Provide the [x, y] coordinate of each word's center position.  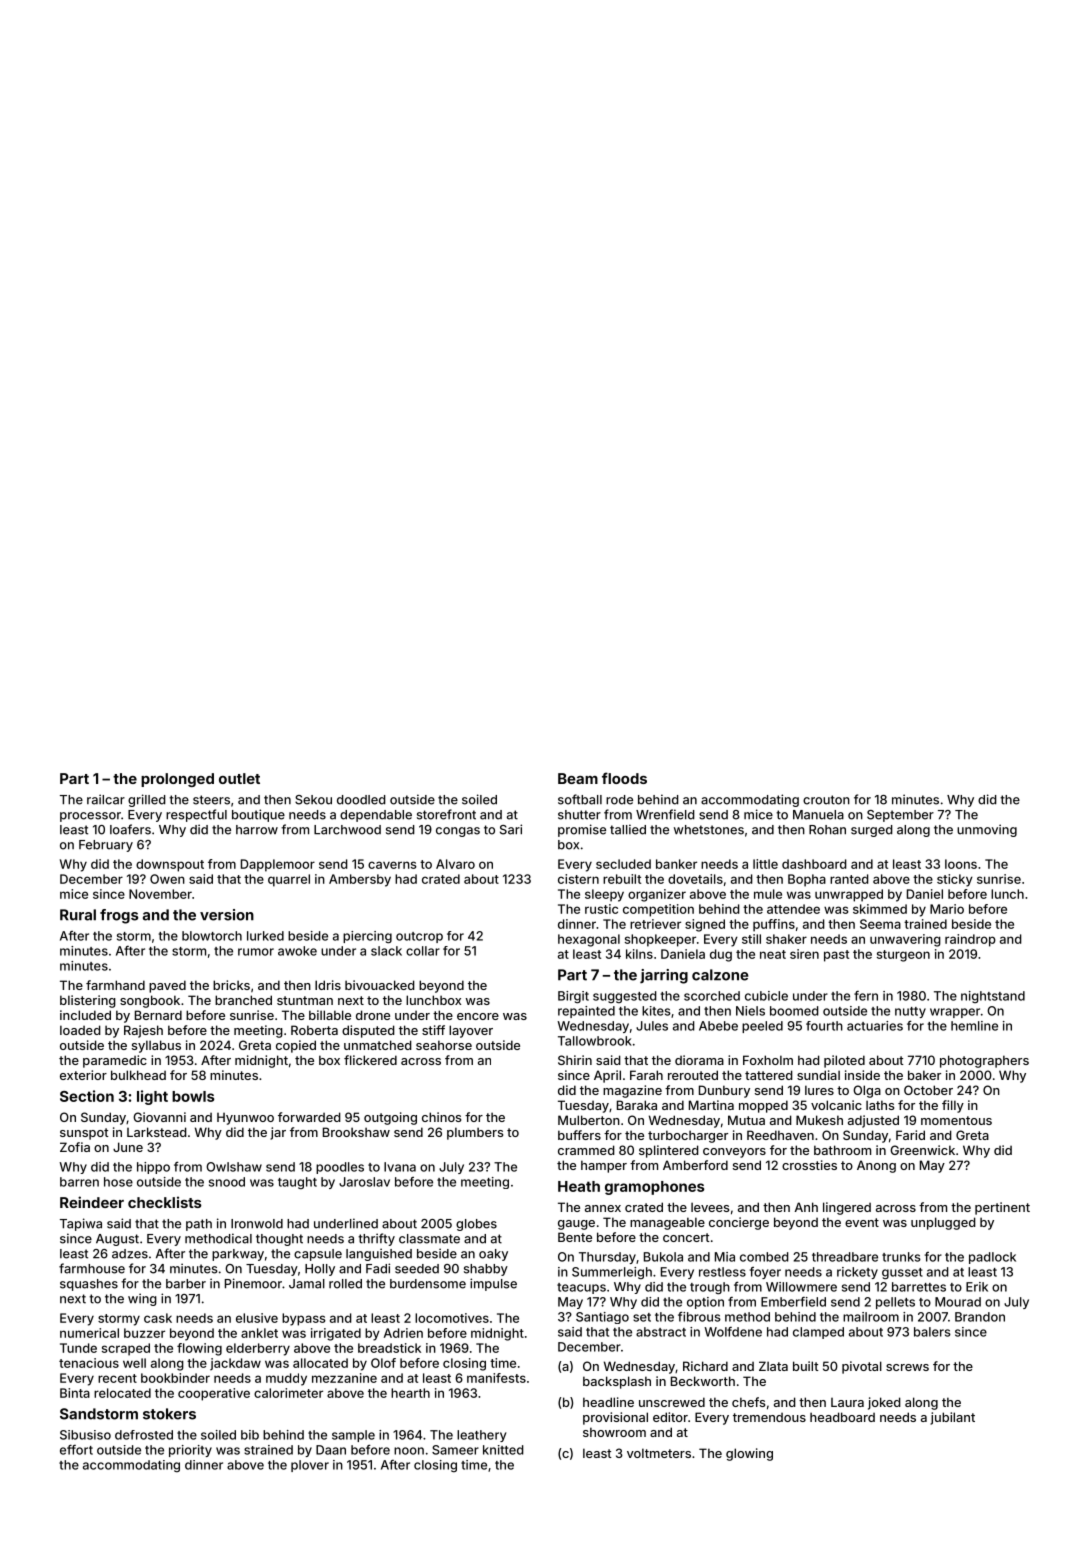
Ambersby [360, 880]
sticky [955, 880]
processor [90, 817]
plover [310, 1466]
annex [603, 1208]
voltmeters [659, 1453]
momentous [956, 1120]
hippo [153, 1168]
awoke [297, 951]
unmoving [987, 830]
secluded [623, 864]
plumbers [475, 1133]
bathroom [842, 1150]
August [117, 1240]
